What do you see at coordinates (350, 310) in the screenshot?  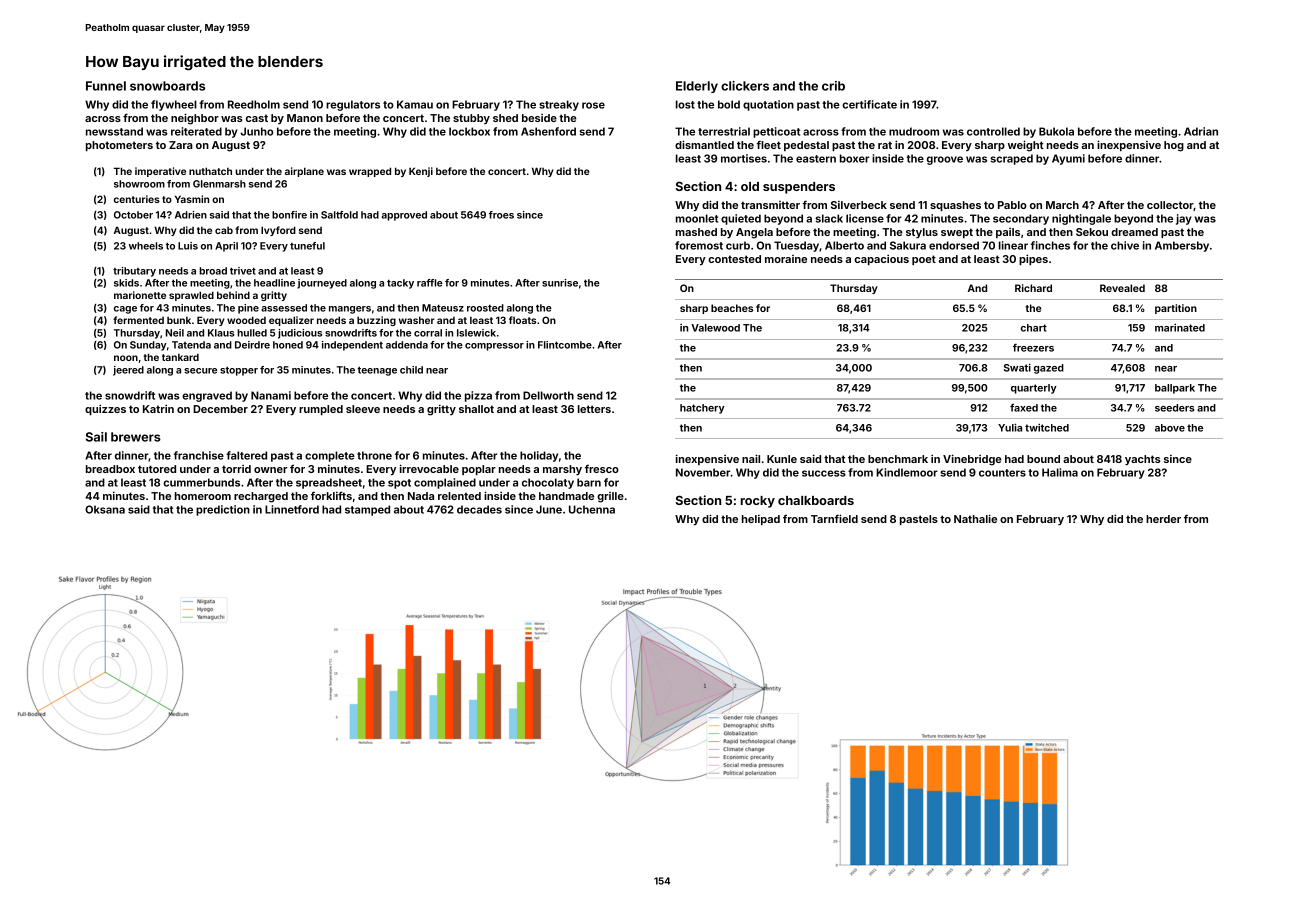 I see `mangers` at bounding box center [350, 310].
